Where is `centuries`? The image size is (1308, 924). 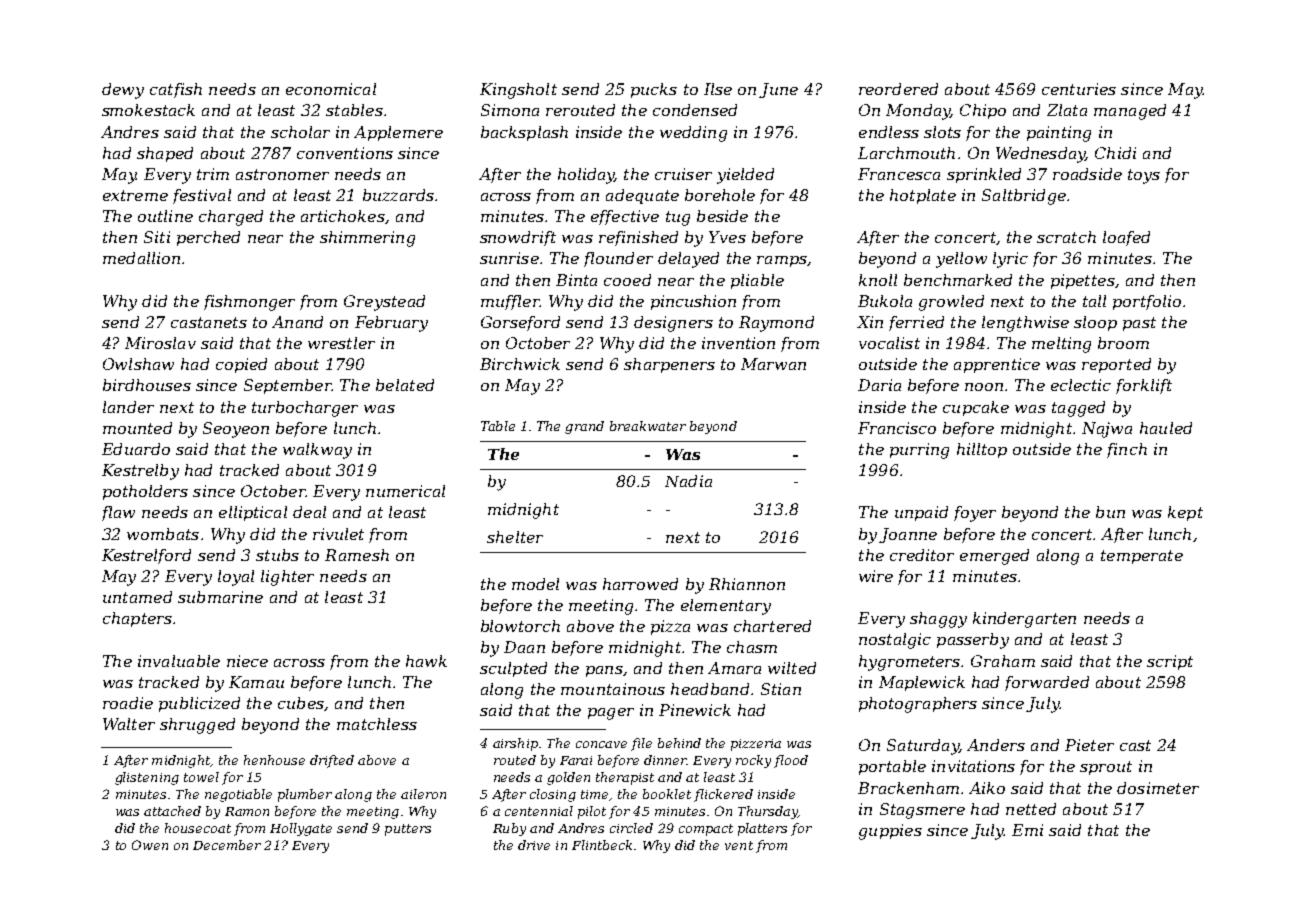 centuries is located at coordinates (1079, 89).
